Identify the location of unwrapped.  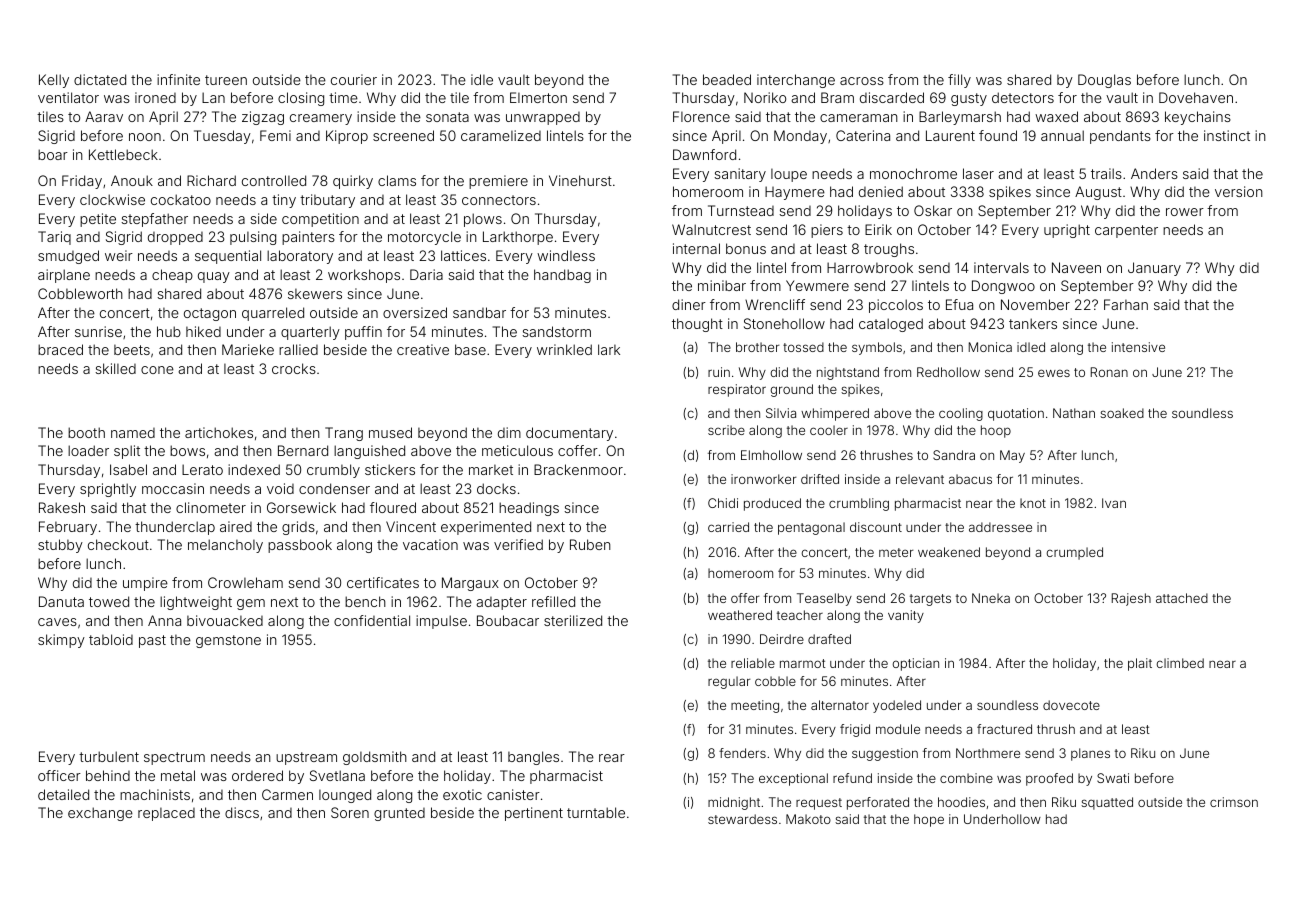
(543, 118).
